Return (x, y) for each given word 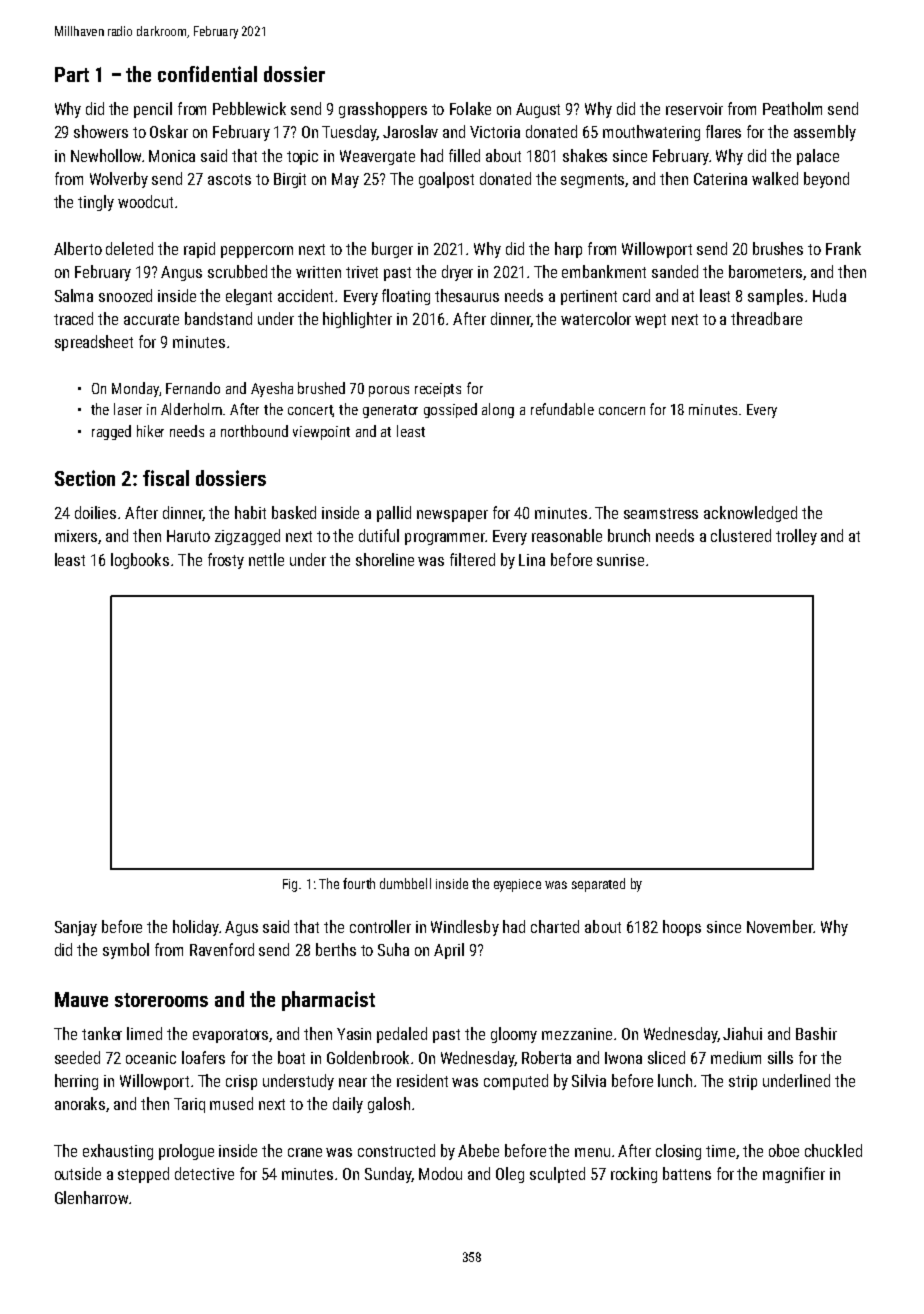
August (538, 110)
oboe (784, 1150)
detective (204, 1173)
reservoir (694, 109)
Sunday (388, 1175)
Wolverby (119, 180)
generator (390, 411)
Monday (135, 389)
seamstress (661, 513)
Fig (290, 885)
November (780, 926)
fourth (359, 883)
